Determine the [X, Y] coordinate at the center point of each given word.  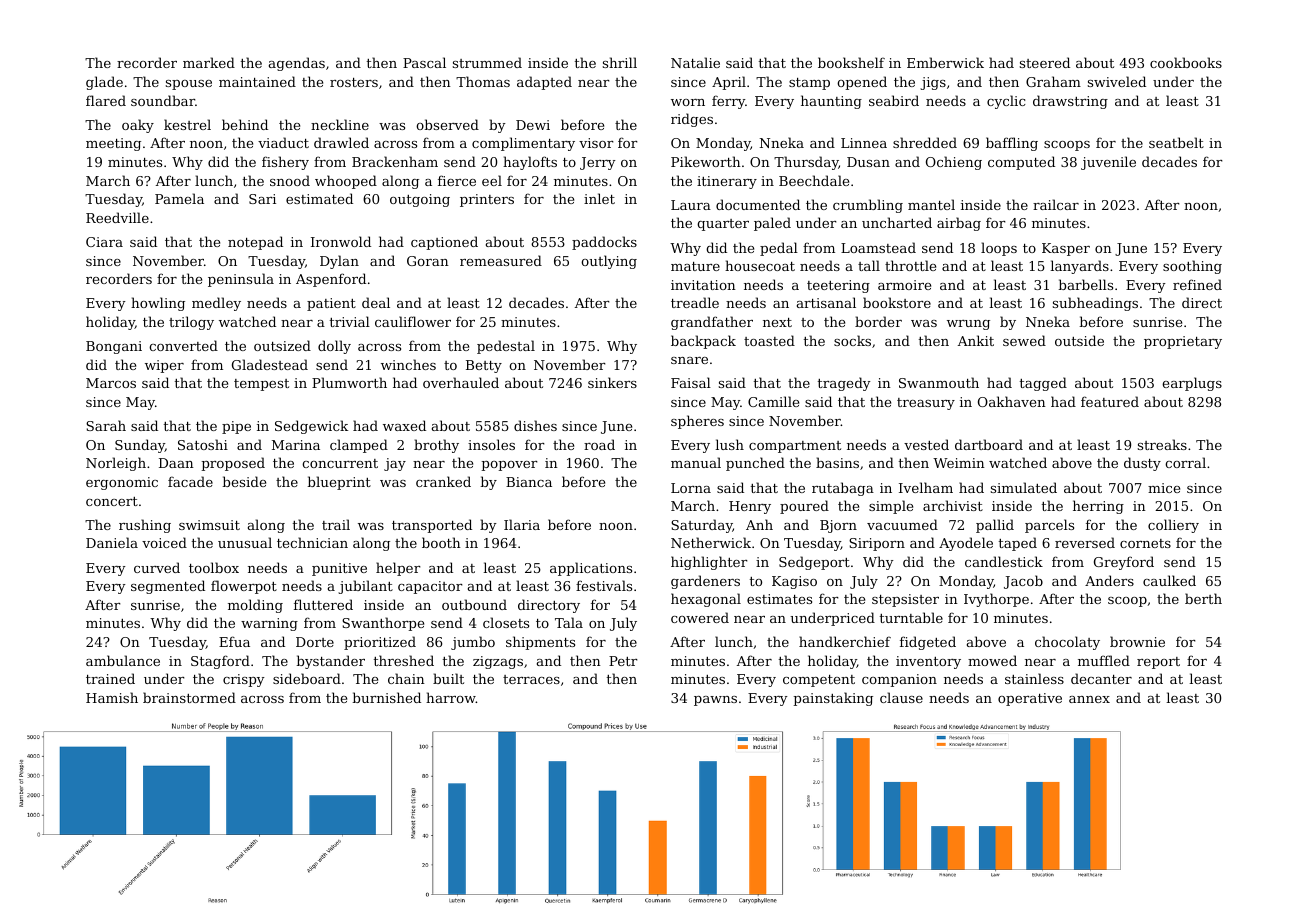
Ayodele [966, 544]
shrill [620, 62]
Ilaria [522, 524]
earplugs [1192, 384]
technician [312, 542]
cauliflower [413, 321]
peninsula [241, 280]
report [1158, 663]
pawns [715, 701]
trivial [350, 321]
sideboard [307, 678]
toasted [769, 340]
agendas [297, 64]
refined [1197, 284]
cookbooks [1186, 62]
